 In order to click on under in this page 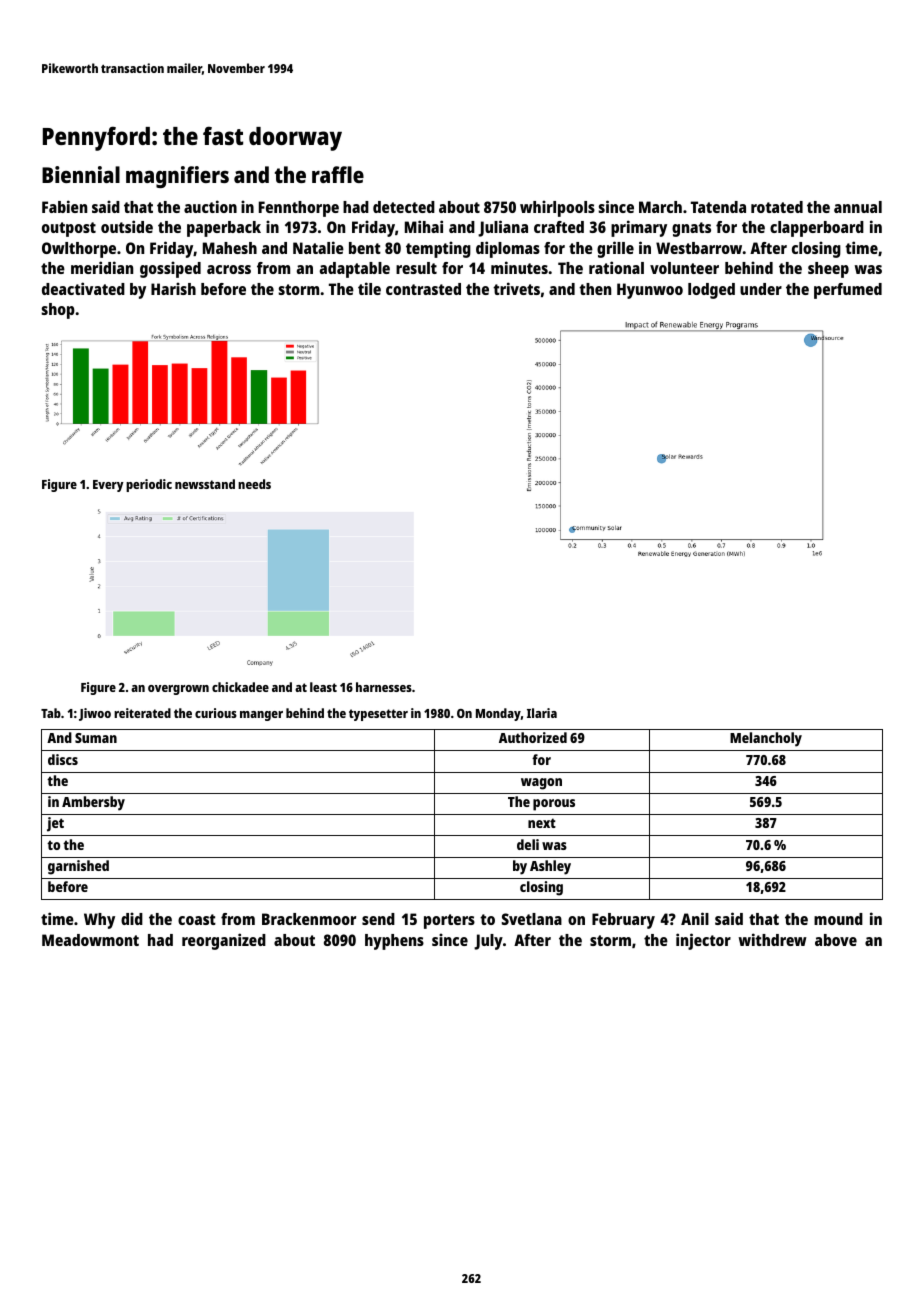, I will do `click(761, 289)`.
